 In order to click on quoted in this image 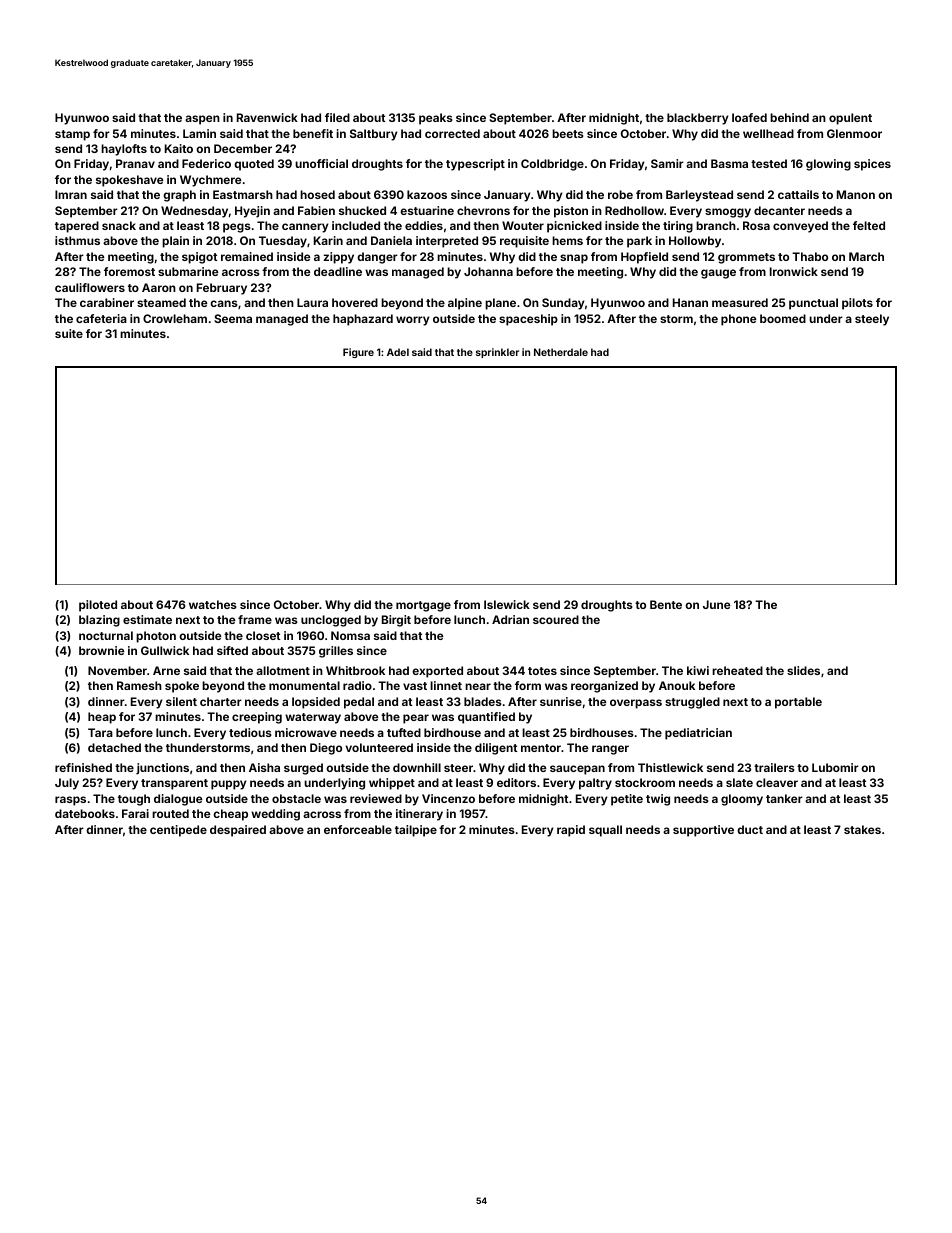, I will do `click(254, 165)`.
